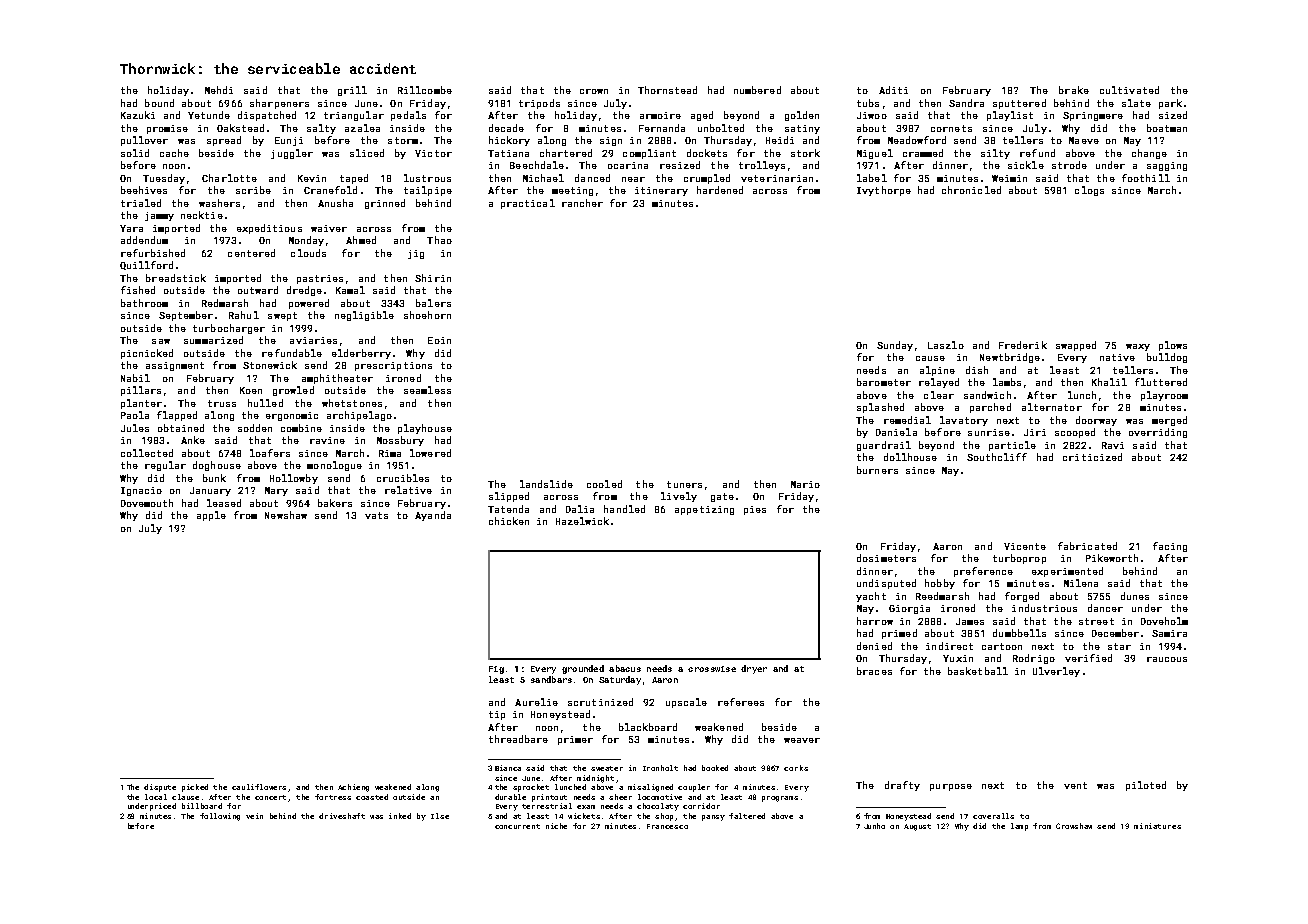  What do you see at coordinates (1010, 116) in the image?
I see `playlist` at bounding box center [1010, 116].
